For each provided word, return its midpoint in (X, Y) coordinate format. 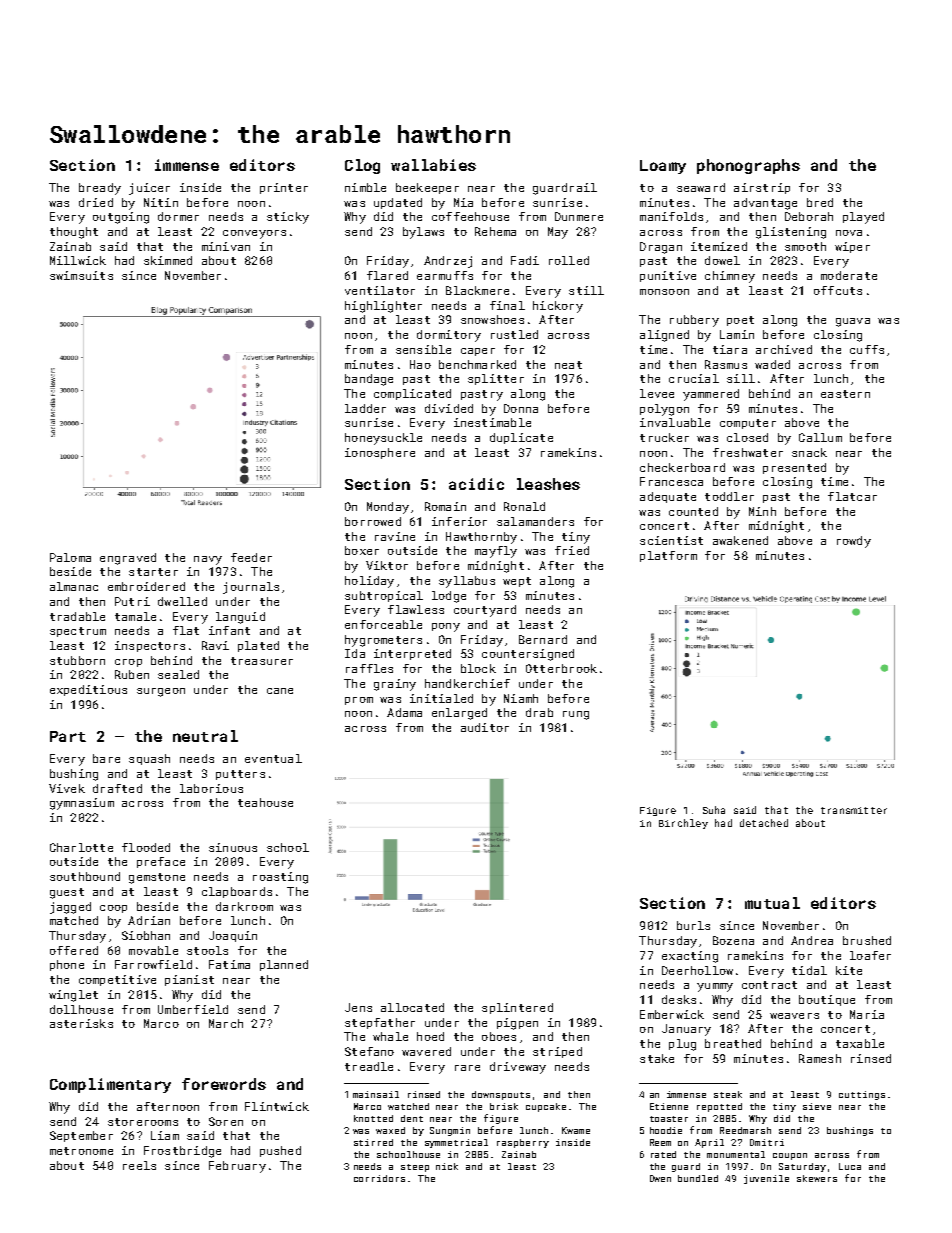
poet (740, 321)
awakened (740, 540)
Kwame (576, 1130)
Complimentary (110, 1085)
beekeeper (427, 188)
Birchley (683, 824)
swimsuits (81, 275)
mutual (772, 903)
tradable (77, 616)
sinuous (233, 847)
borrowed (373, 521)
